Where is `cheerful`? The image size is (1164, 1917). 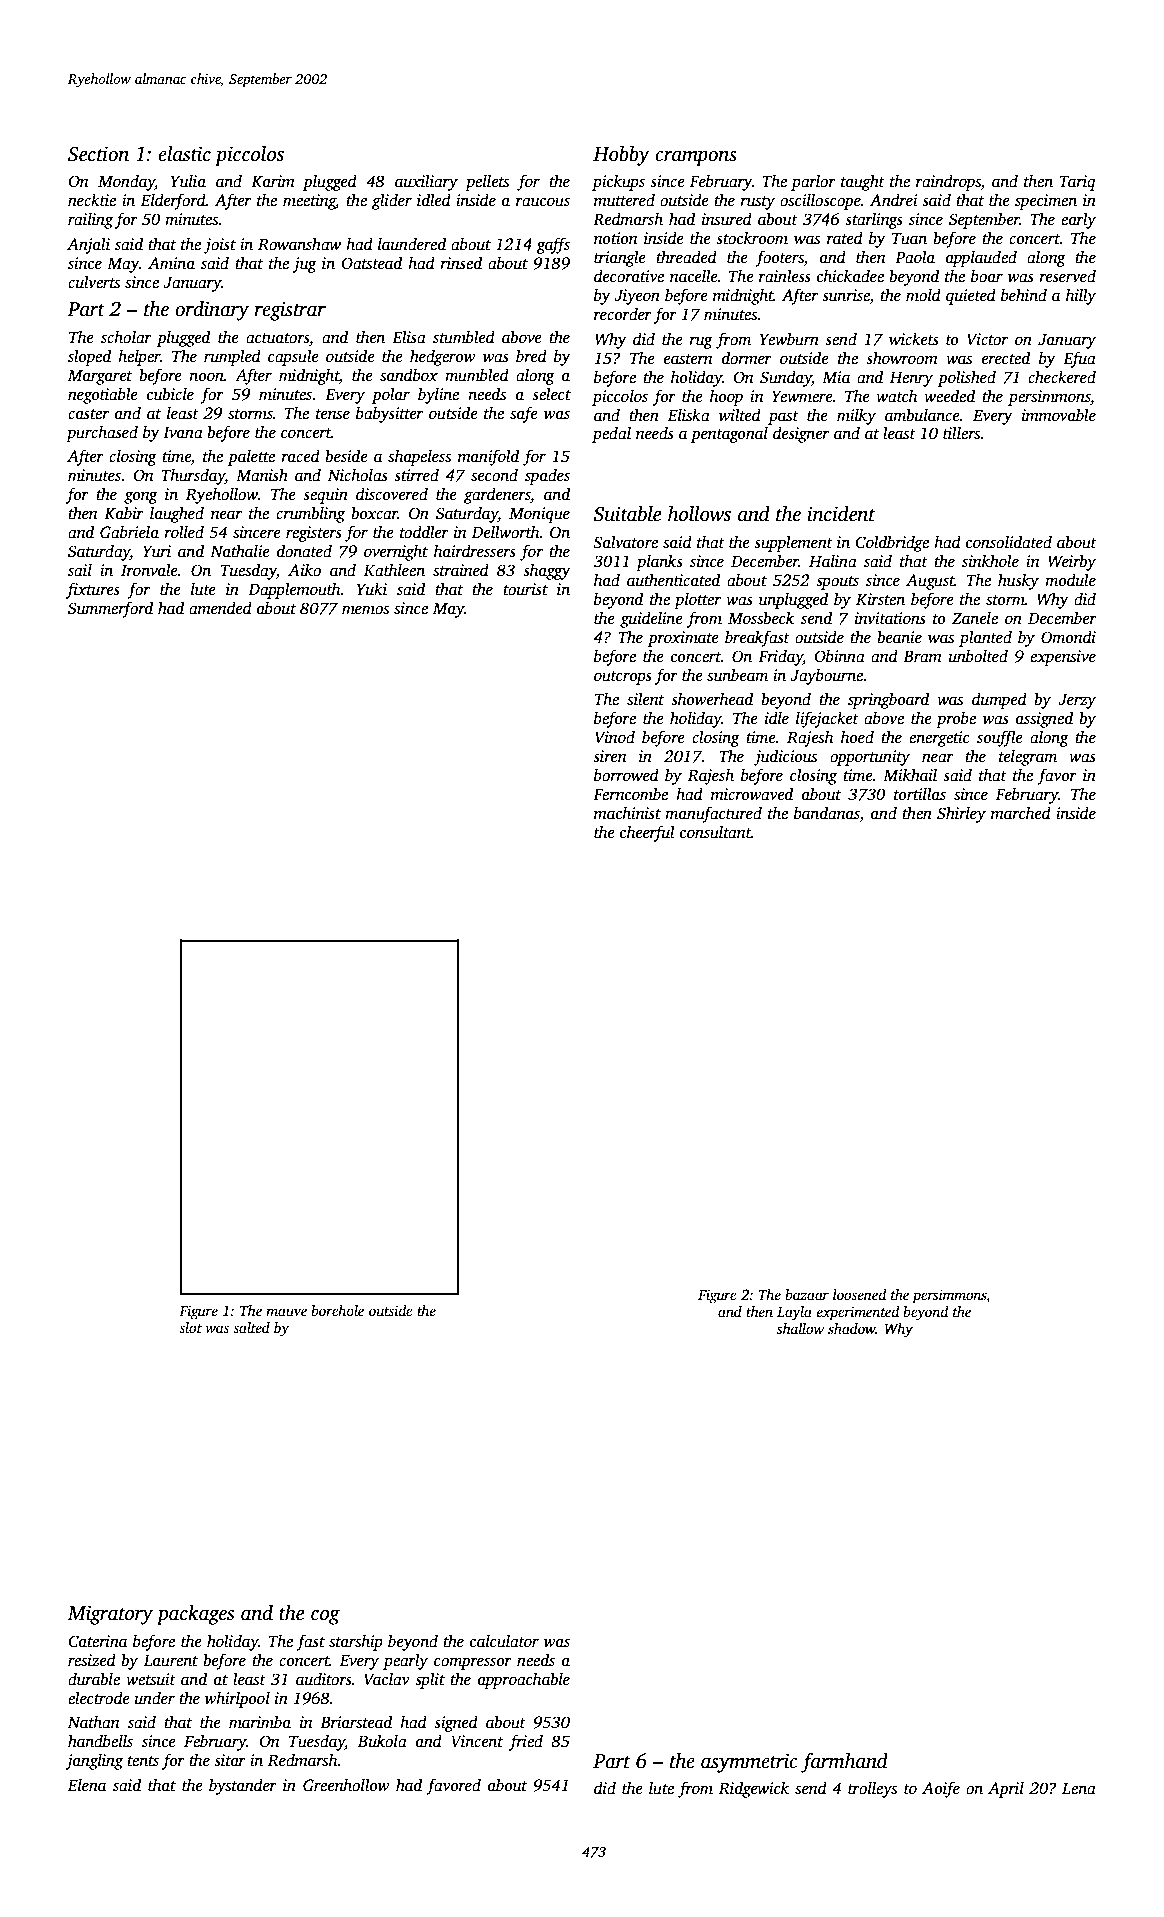
cheerful is located at coordinates (647, 833).
